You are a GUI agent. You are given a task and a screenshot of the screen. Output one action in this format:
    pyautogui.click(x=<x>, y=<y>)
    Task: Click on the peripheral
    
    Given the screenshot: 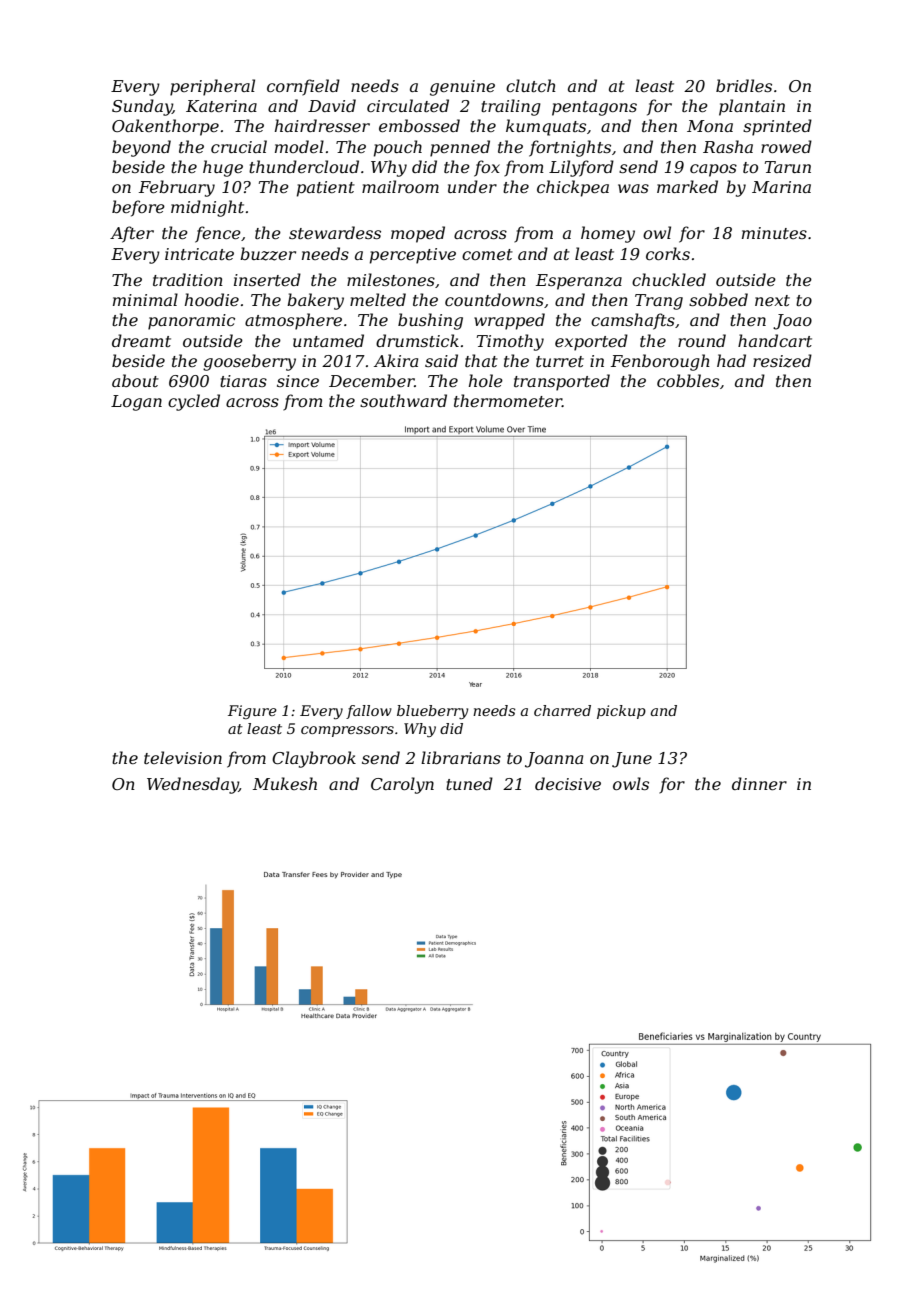 What is the action you would take?
    pyautogui.click(x=212, y=87)
